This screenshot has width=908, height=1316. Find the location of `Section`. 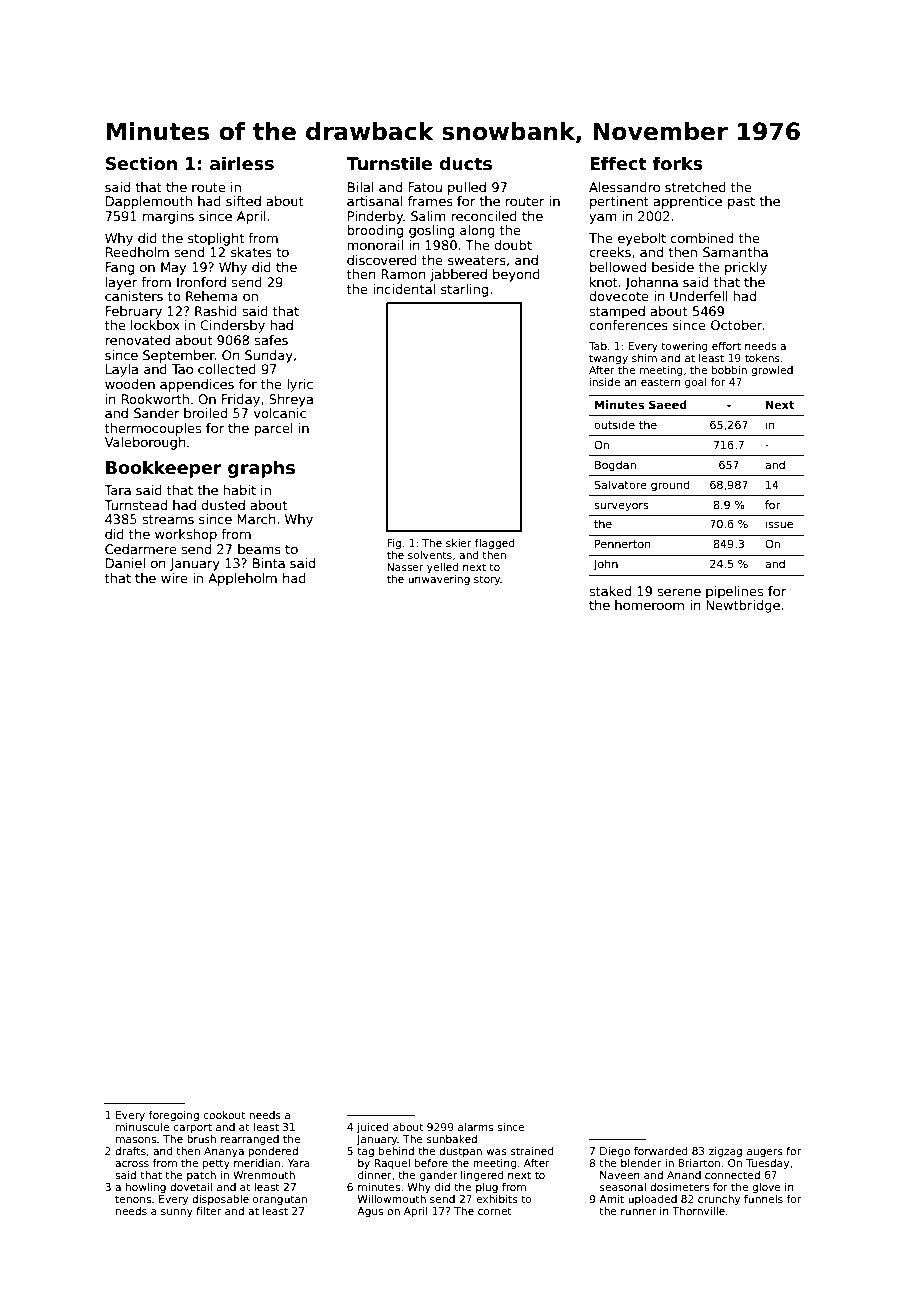

Section is located at coordinates (141, 163).
